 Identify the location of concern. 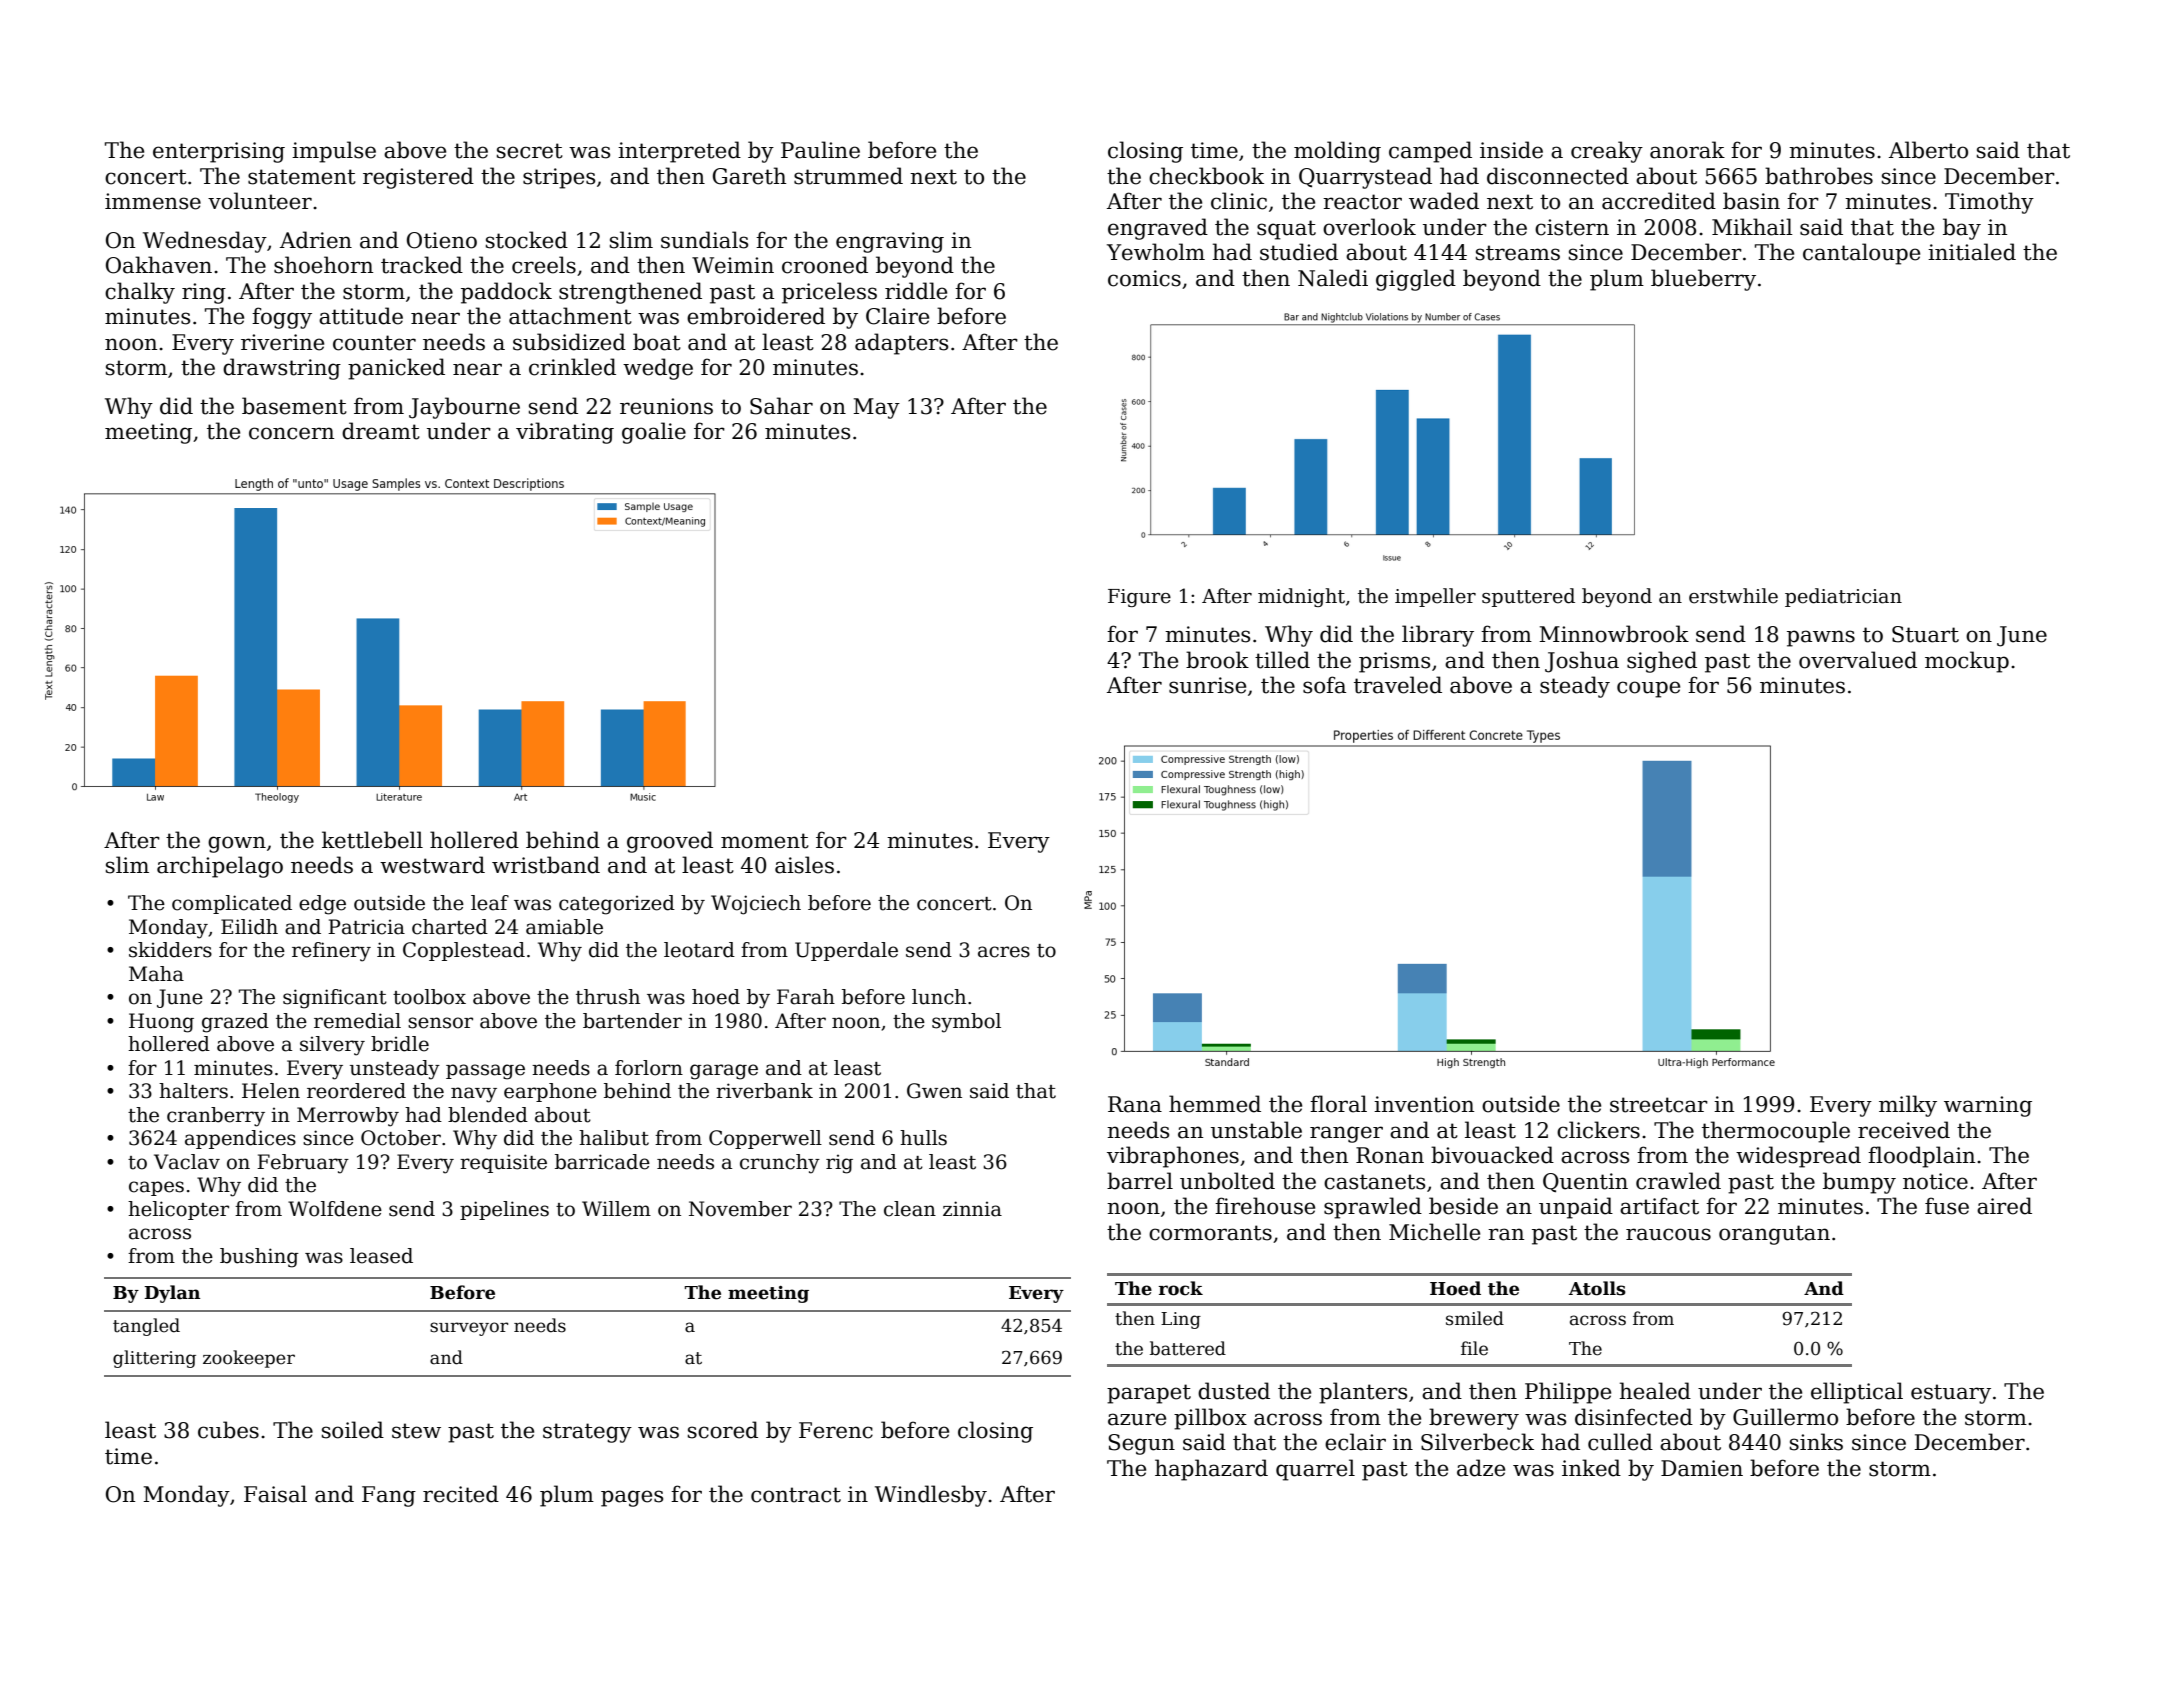
(291, 433).
